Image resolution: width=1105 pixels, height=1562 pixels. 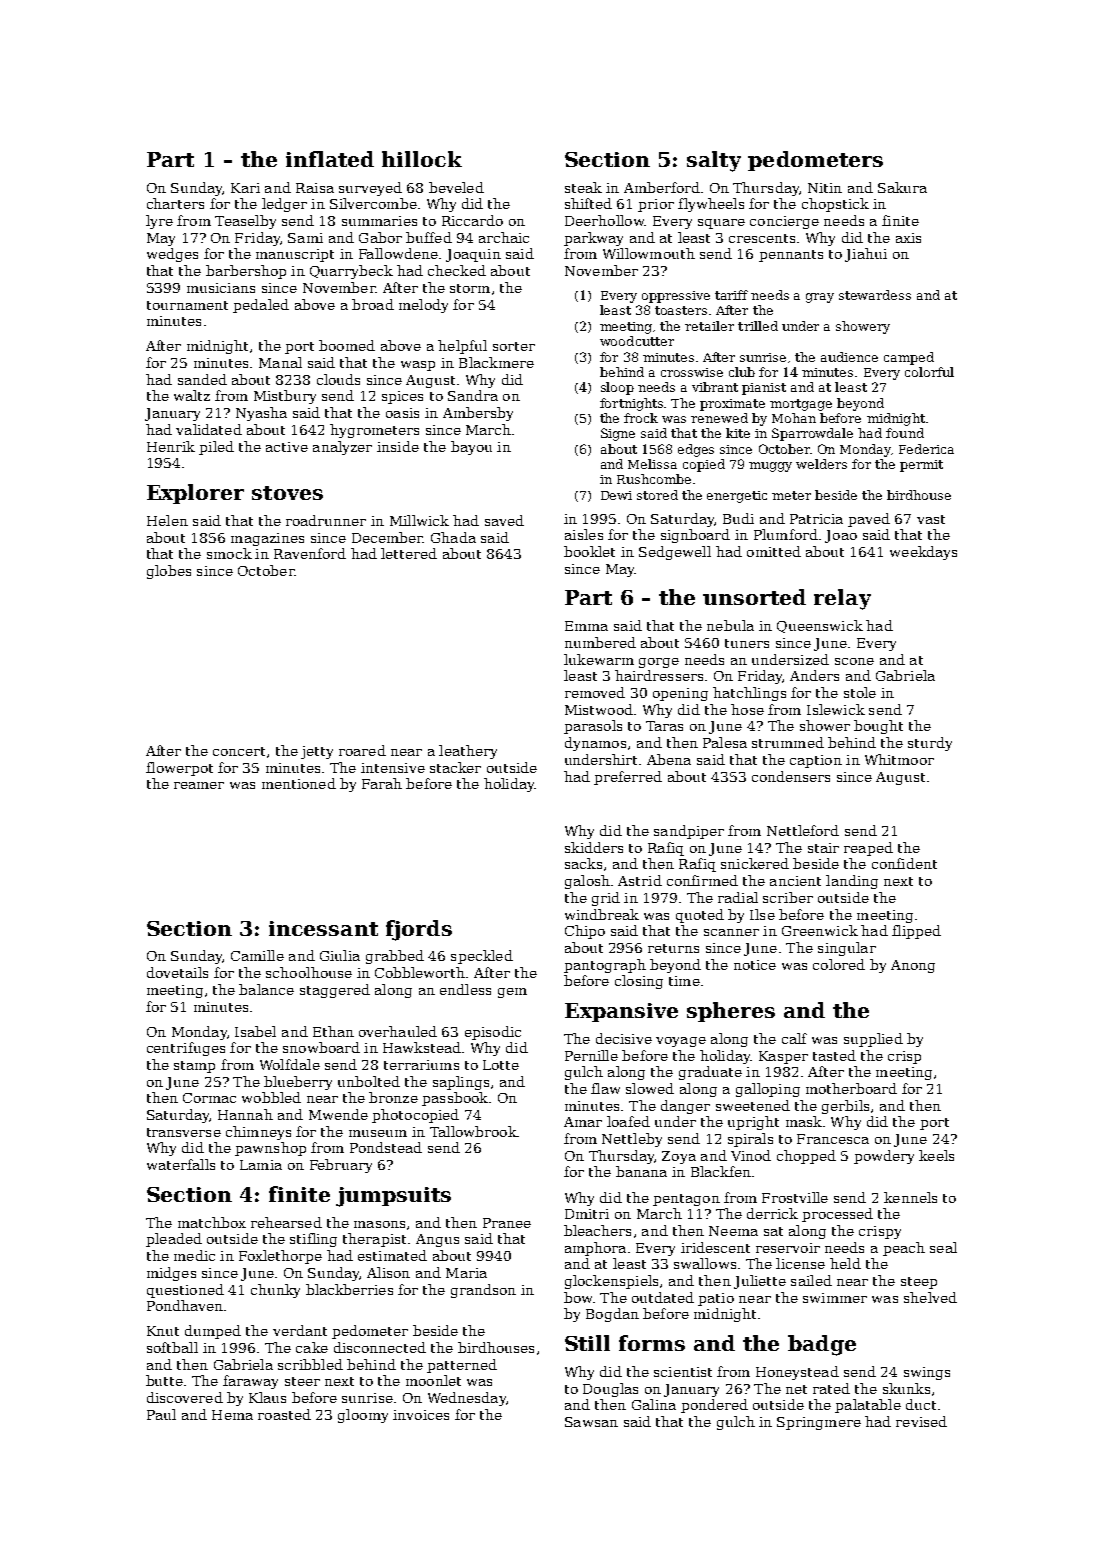 I want to click on clouds, so click(x=338, y=379).
